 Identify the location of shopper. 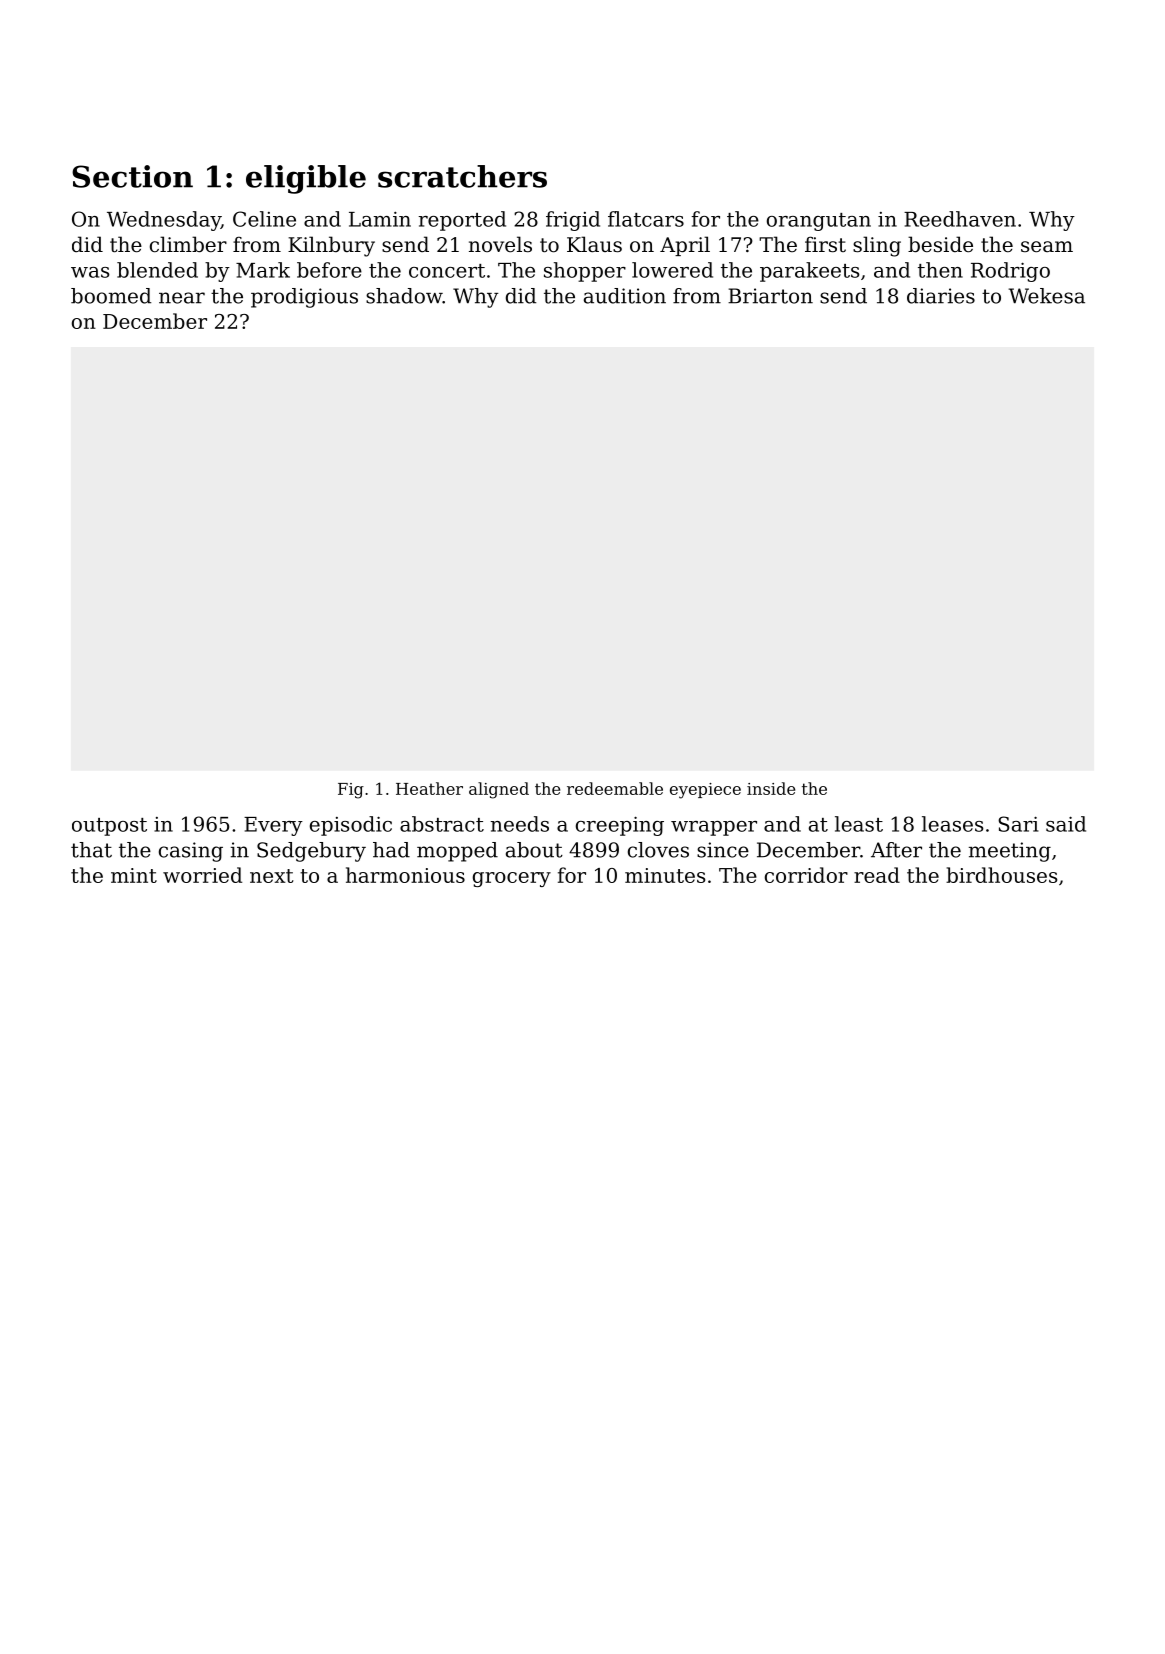
(585, 272).
